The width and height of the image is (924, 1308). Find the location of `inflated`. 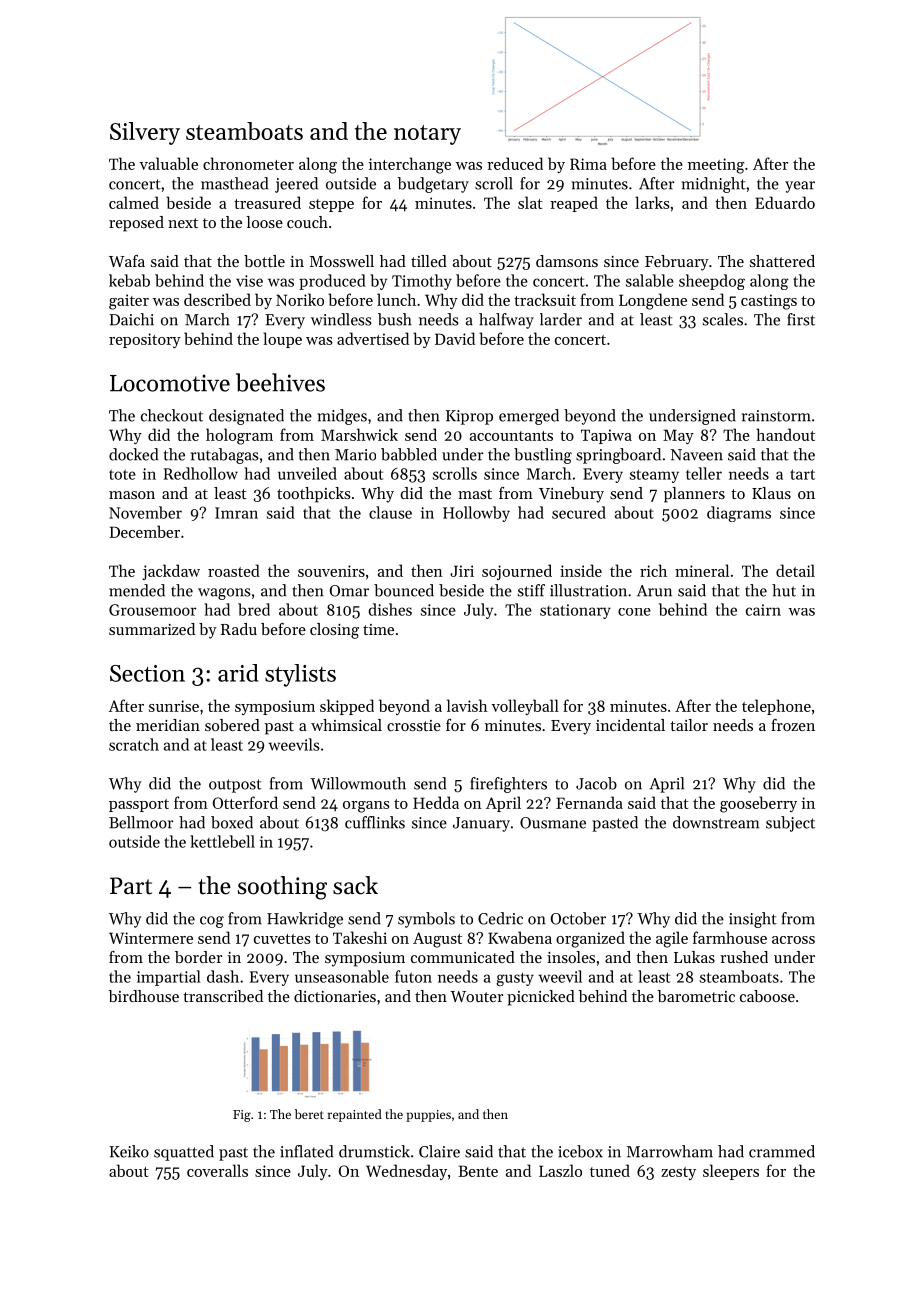

inflated is located at coordinates (306, 1151).
